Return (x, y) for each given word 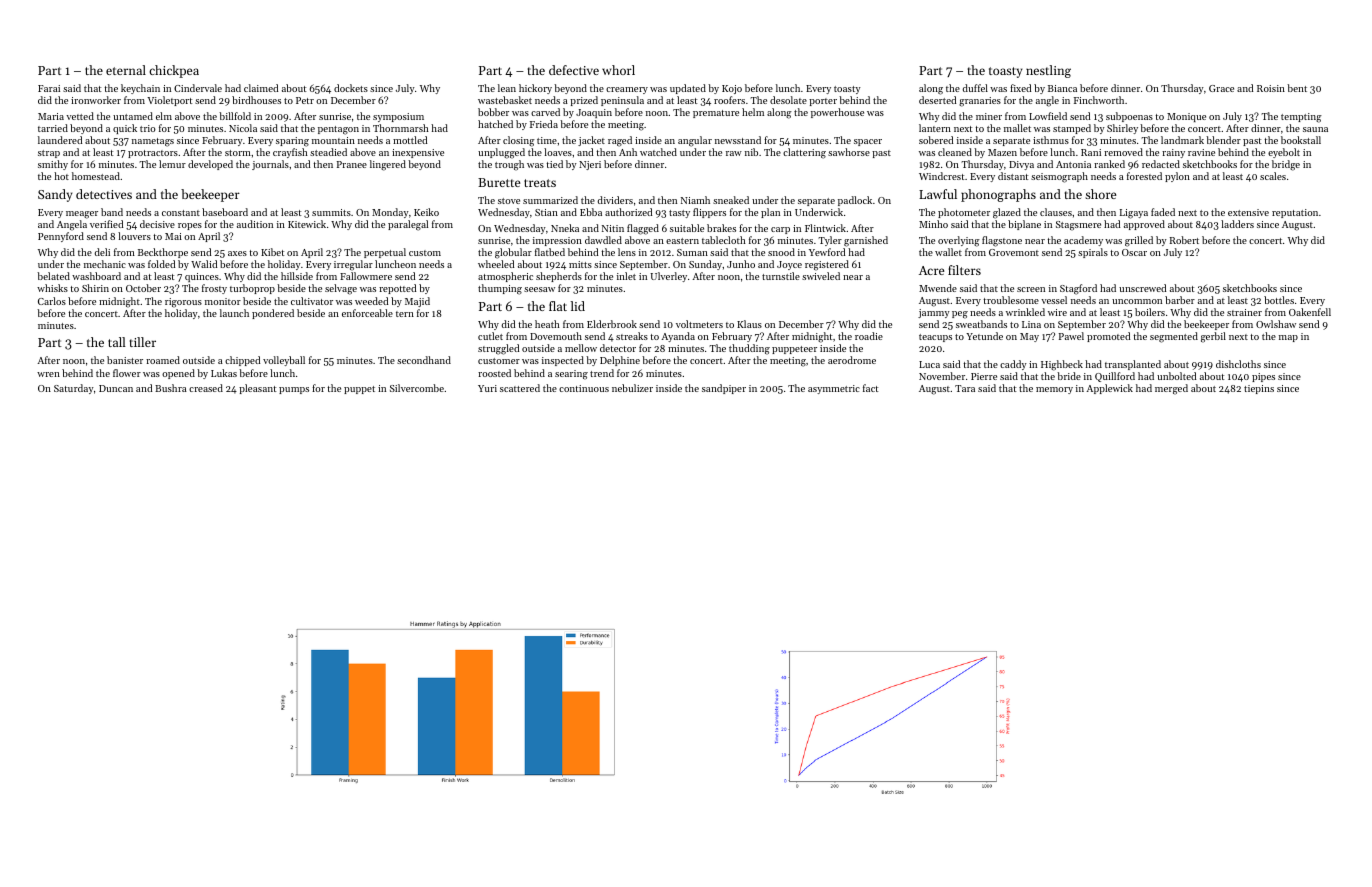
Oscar (1134, 252)
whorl (618, 70)
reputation (1295, 213)
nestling (1048, 71)
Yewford (827, 252)
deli (102, 252)
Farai (49, 88)
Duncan (116, 388)
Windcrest (941, 176)
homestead (96, 176)
